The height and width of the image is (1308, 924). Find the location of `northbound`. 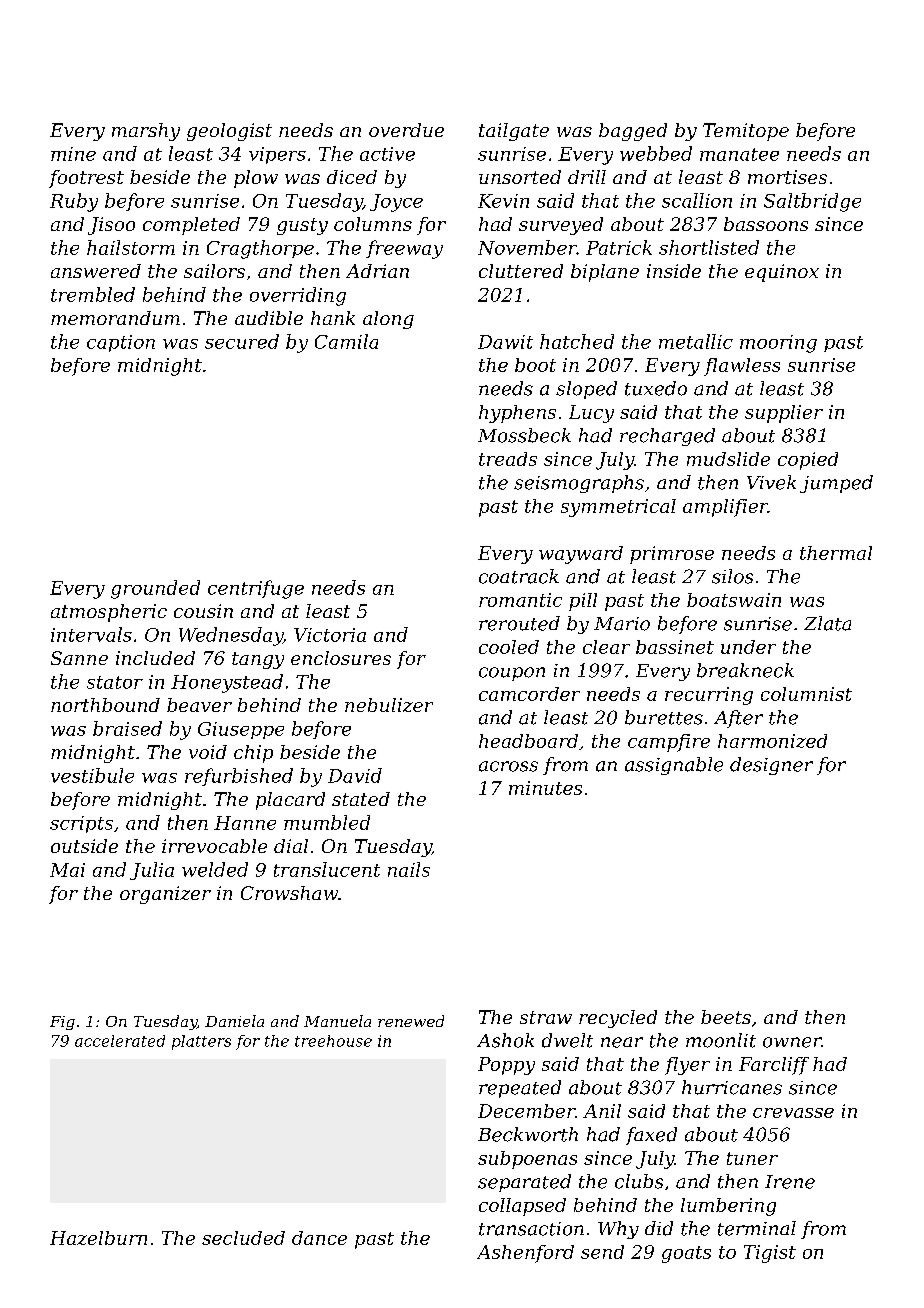

northbound is located at coordinates (105, 705).
